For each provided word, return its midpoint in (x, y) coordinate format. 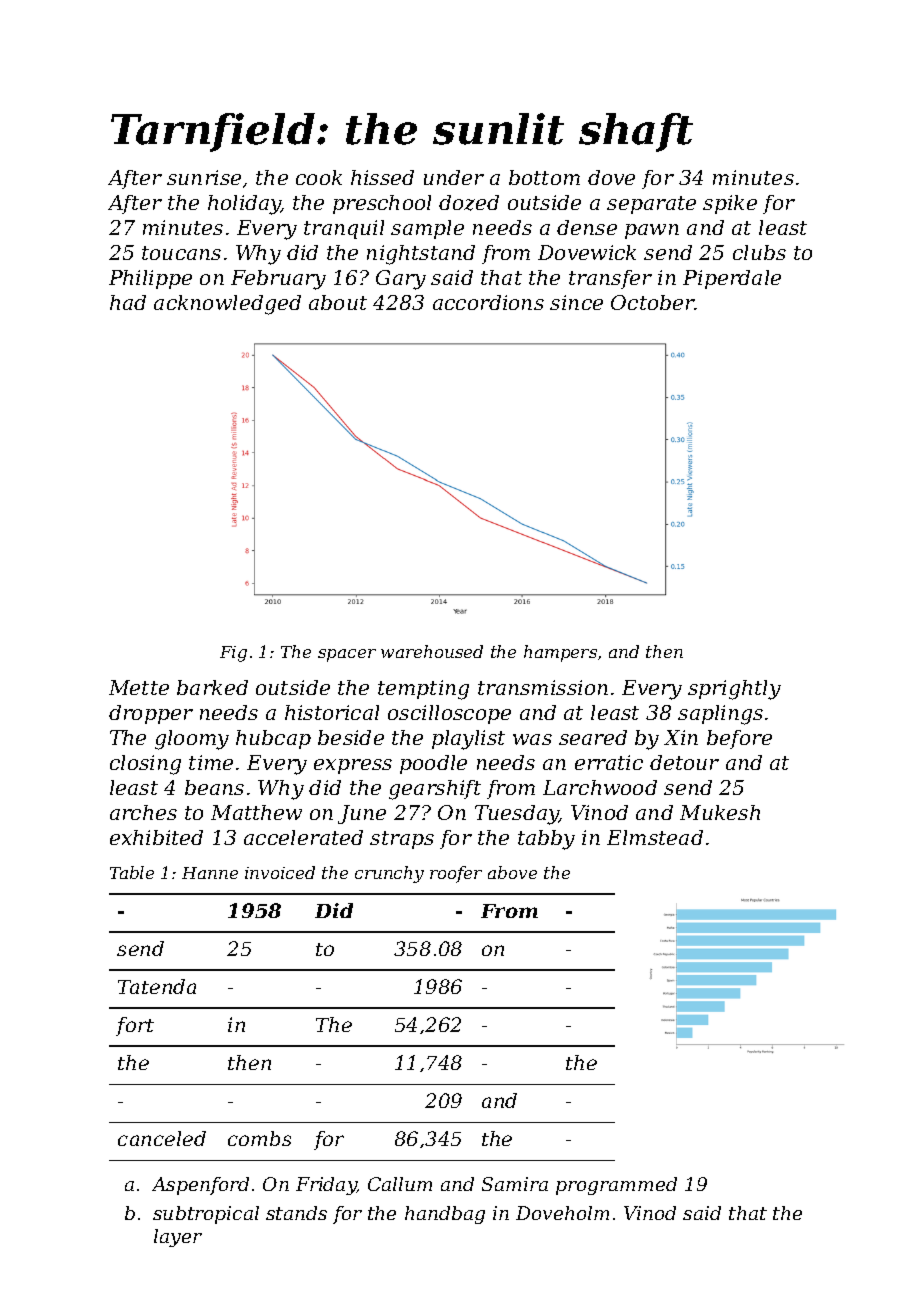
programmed (616, 1186)
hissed (382, 177)
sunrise (204, 177)
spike (730, 204)
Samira (515, 1184)
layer (178, 1238)
